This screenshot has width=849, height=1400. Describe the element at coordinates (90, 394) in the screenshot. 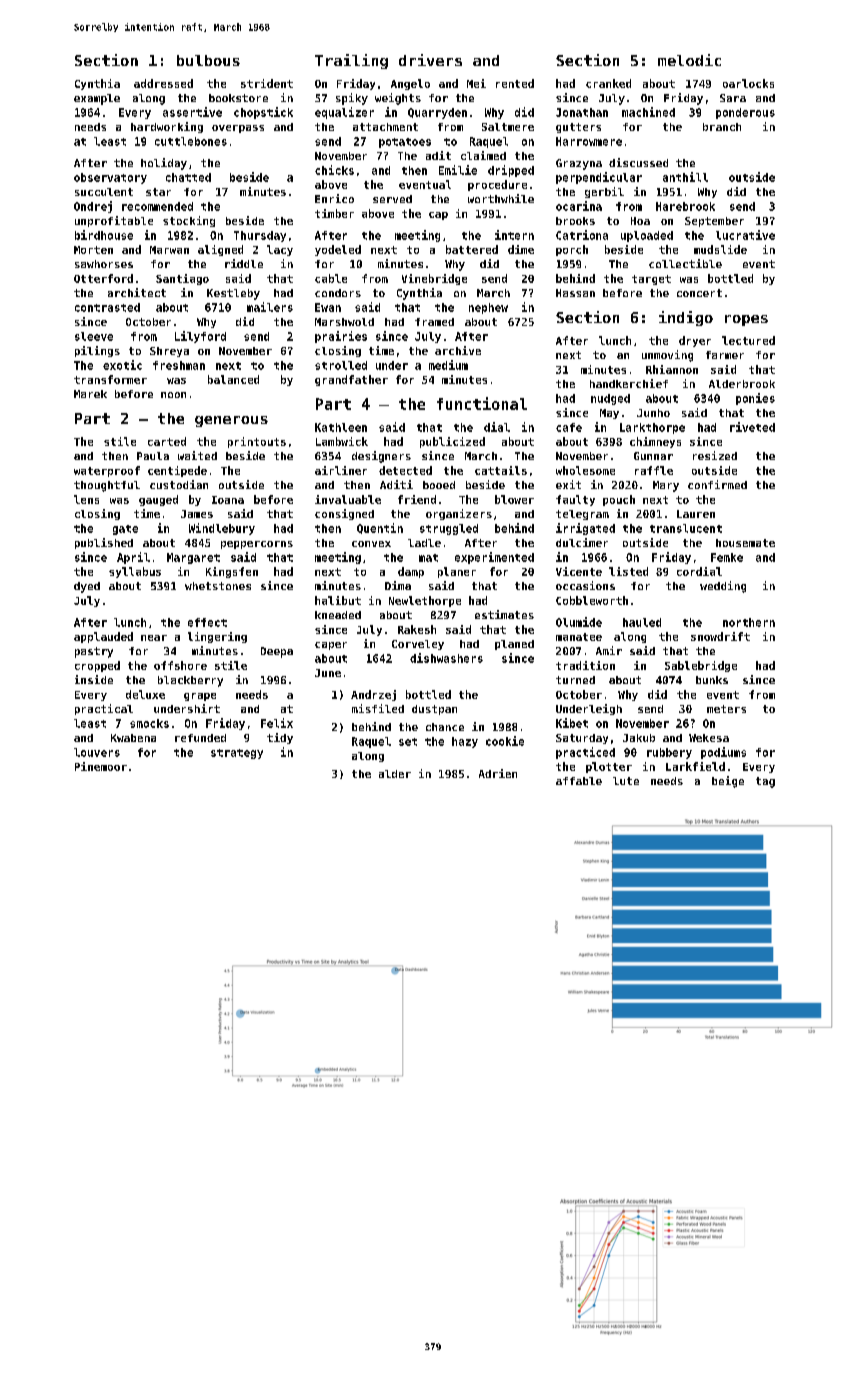

I see `Marek` at that location.
